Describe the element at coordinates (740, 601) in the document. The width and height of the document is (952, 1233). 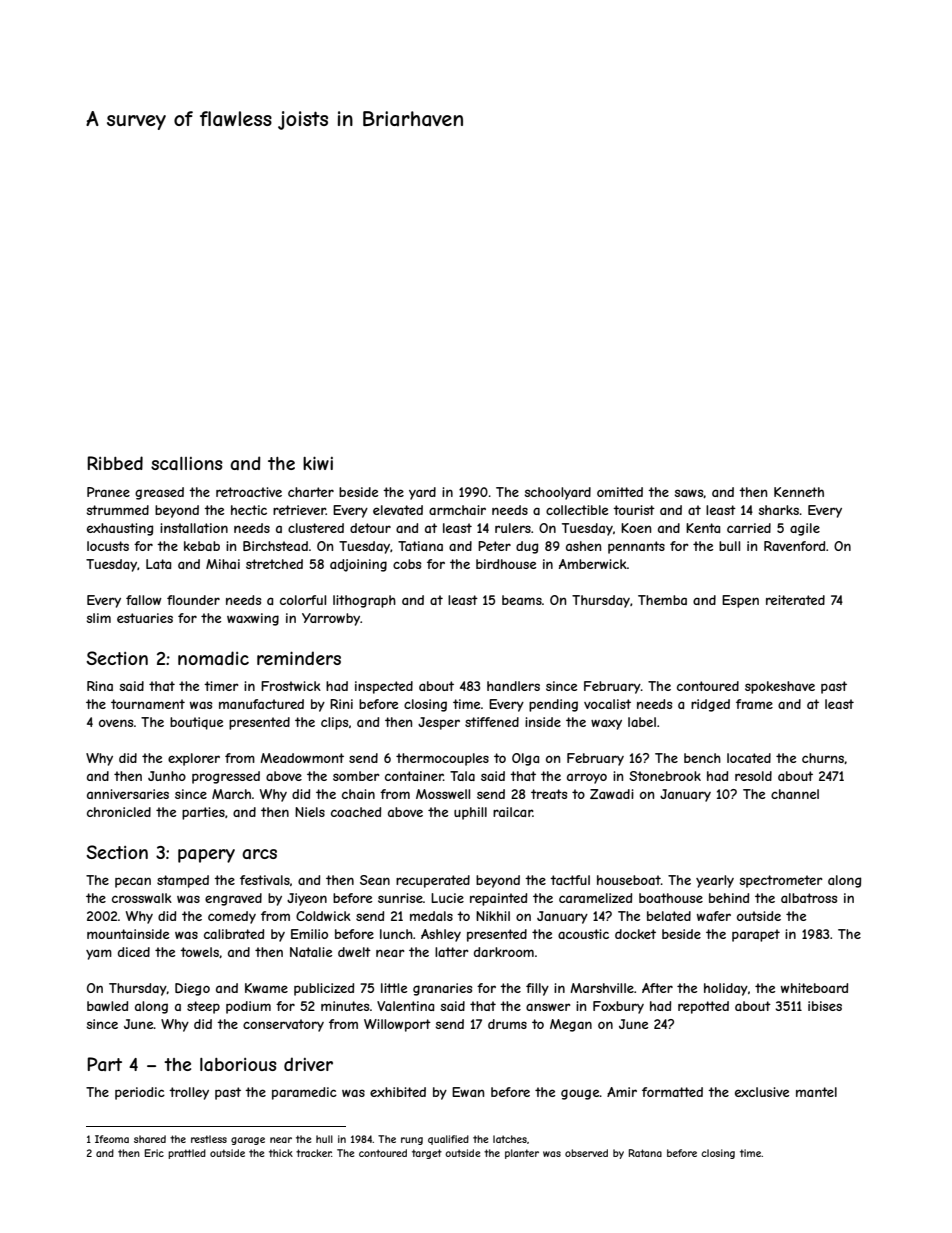
I see `Espen` at that location.
